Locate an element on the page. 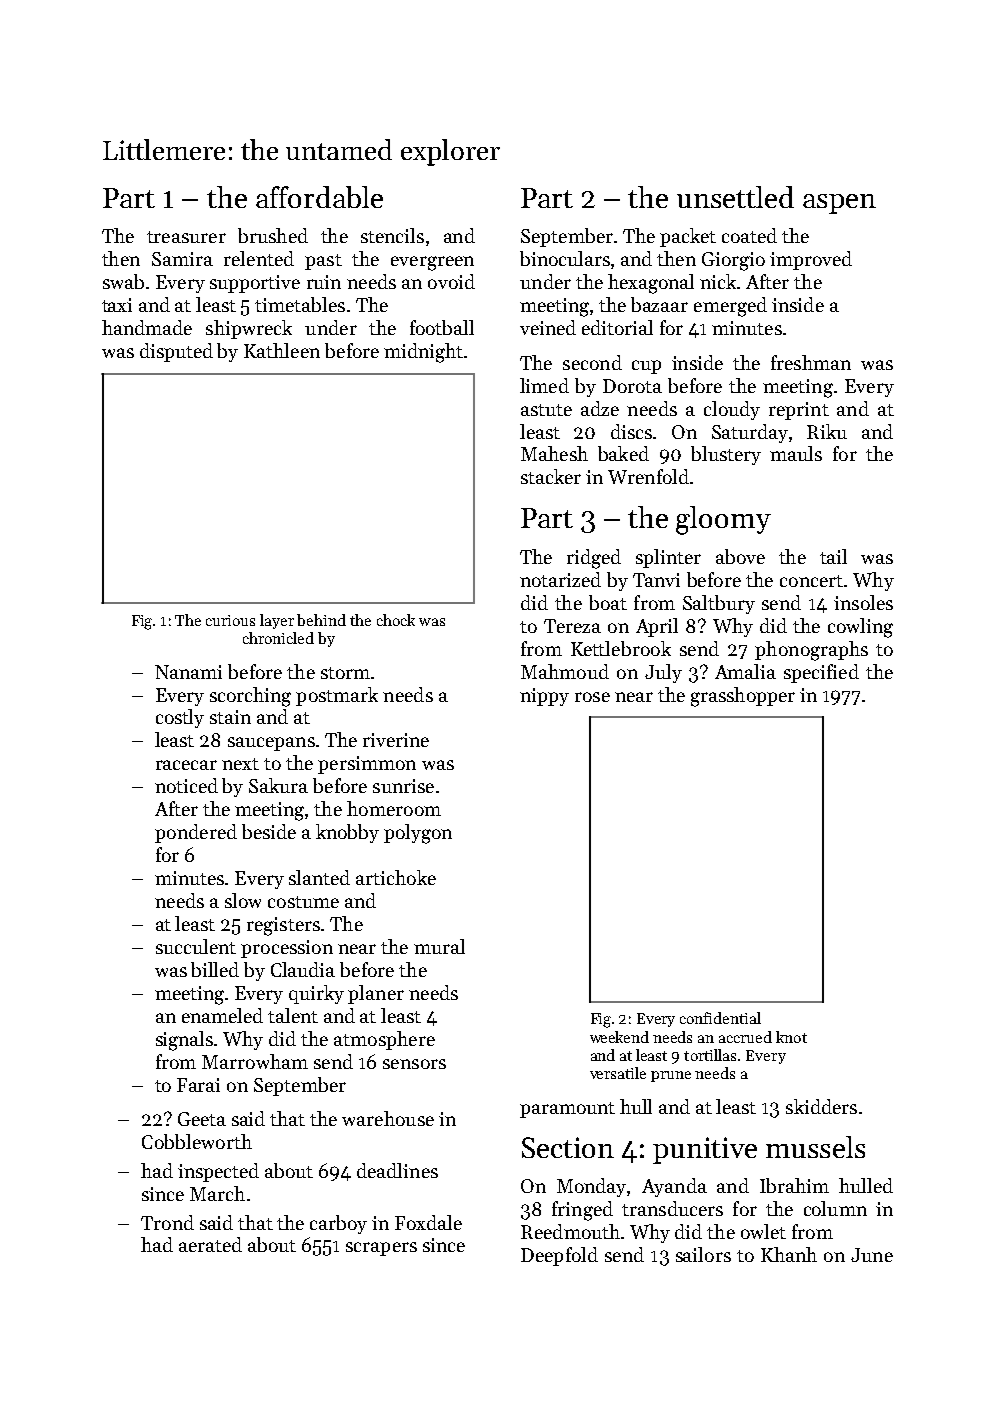 This image has height=1414, width=995. affordable is located at coordinates (319, 197).
